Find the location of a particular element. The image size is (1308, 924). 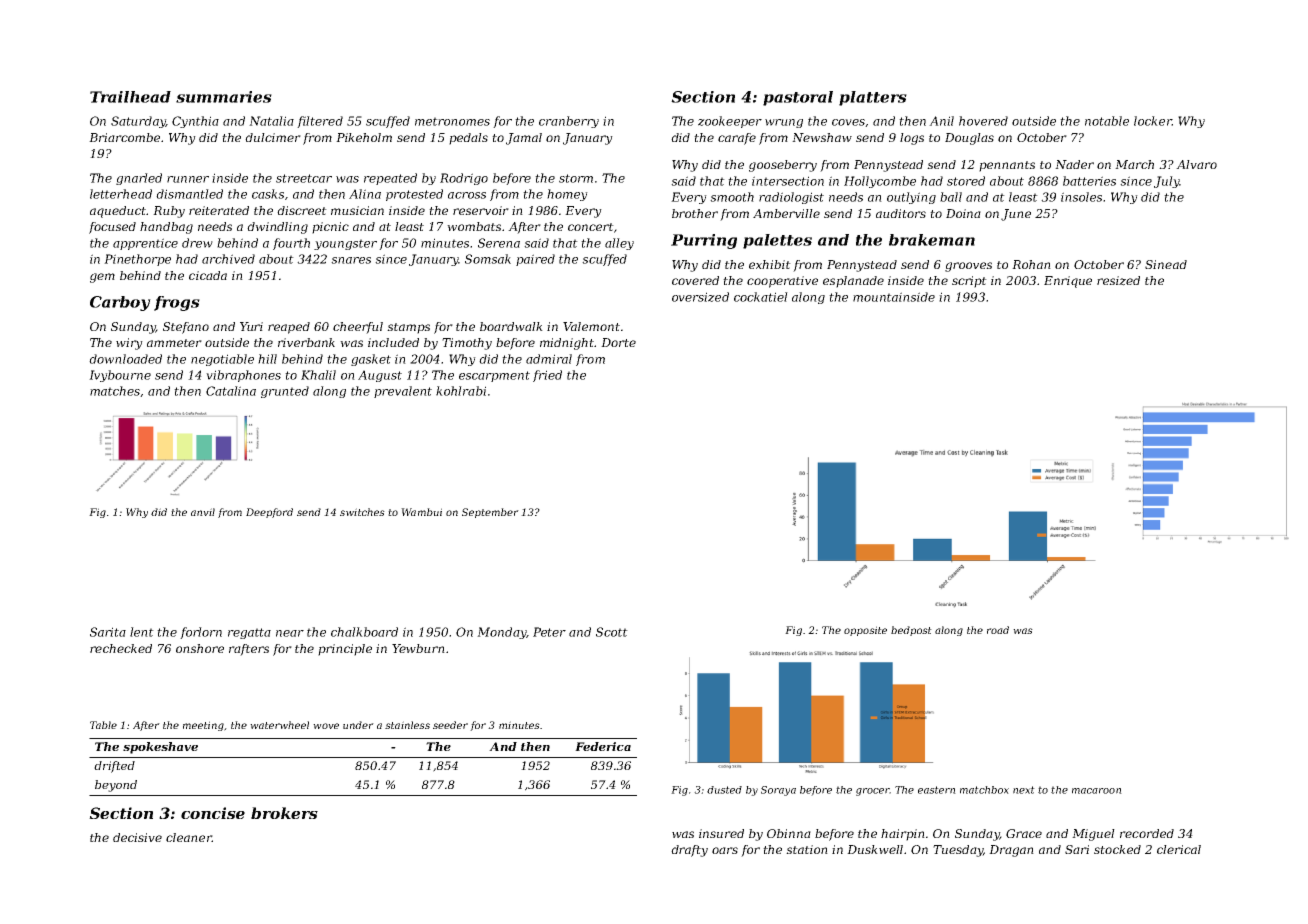

cleaner is located at coordinates (189, 837).
